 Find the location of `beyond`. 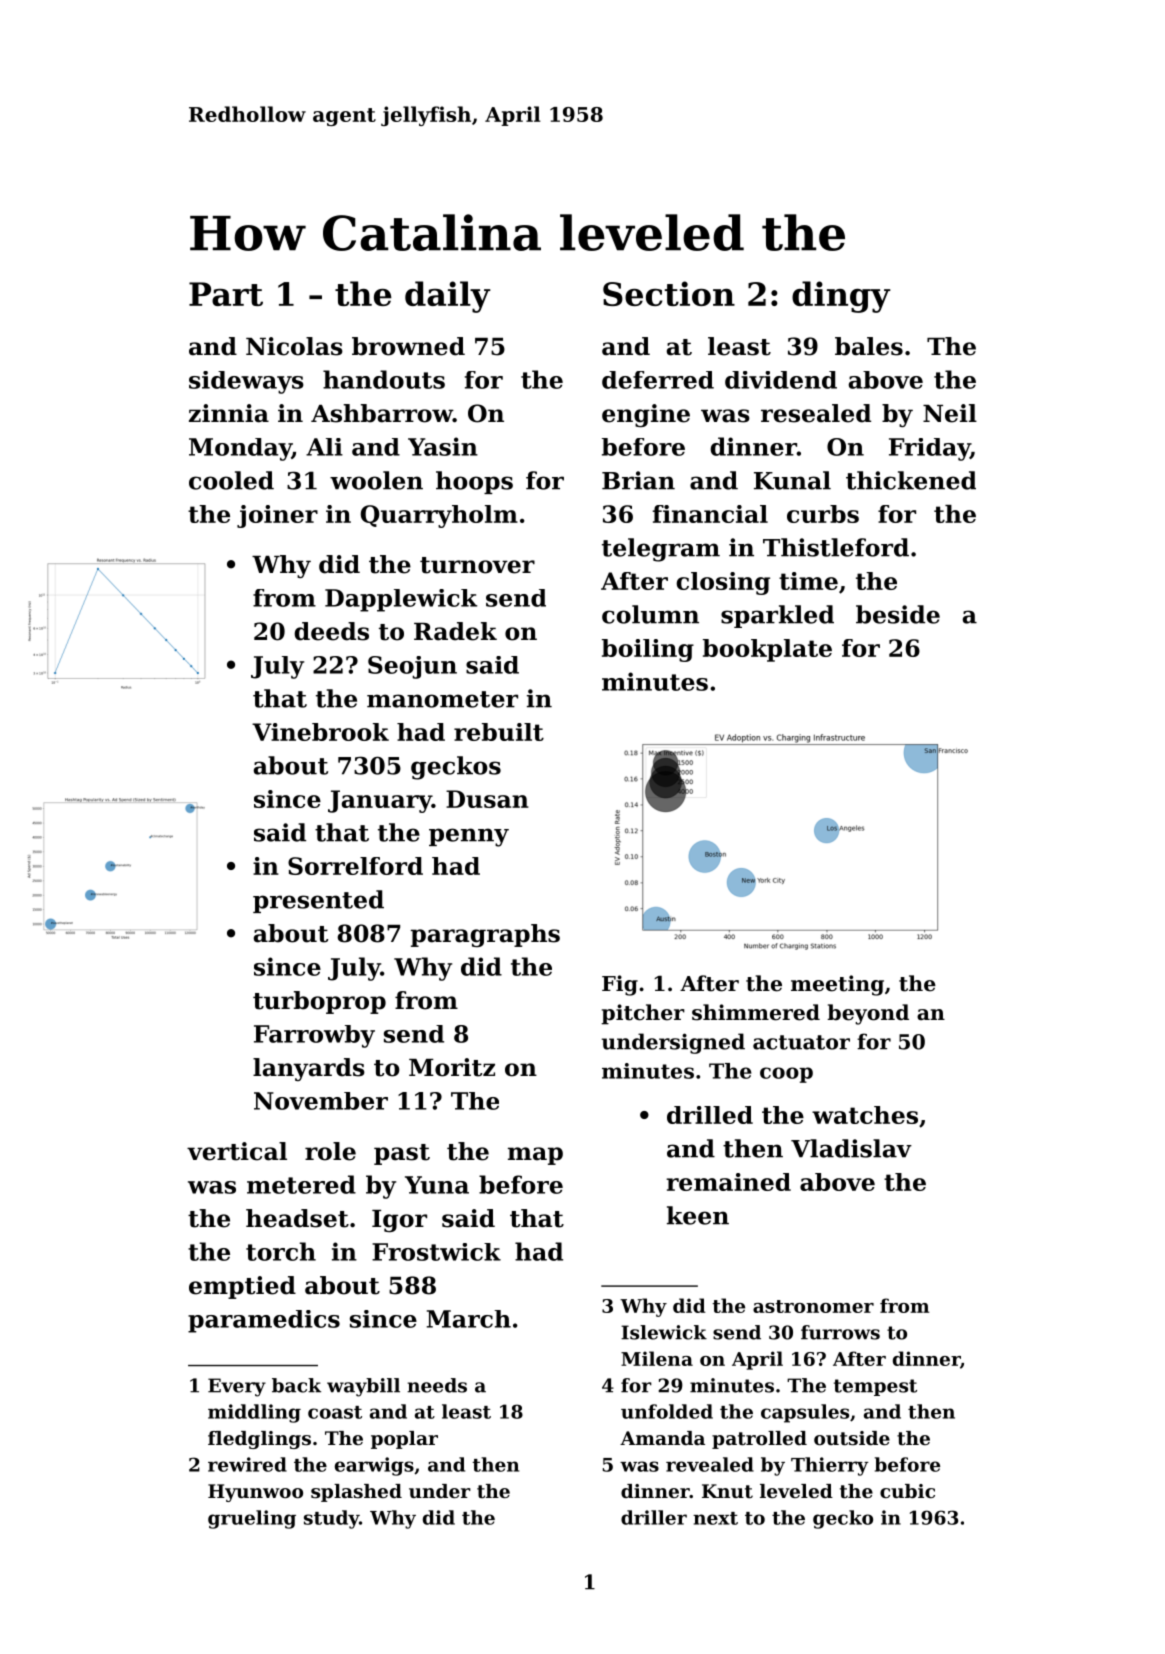

beyond is located at coordinates (868, 1014).
